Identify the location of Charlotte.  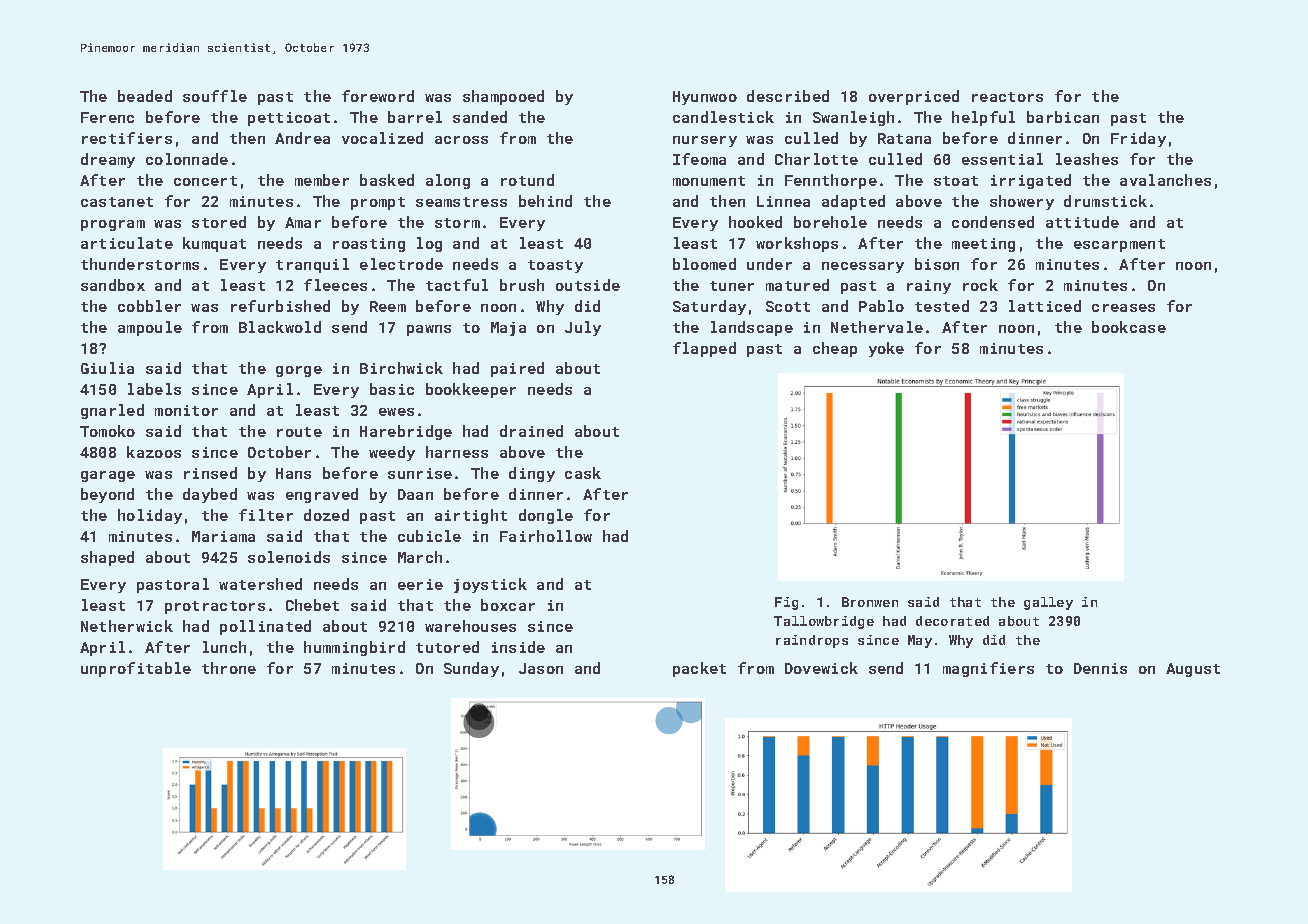
(816, 159).
